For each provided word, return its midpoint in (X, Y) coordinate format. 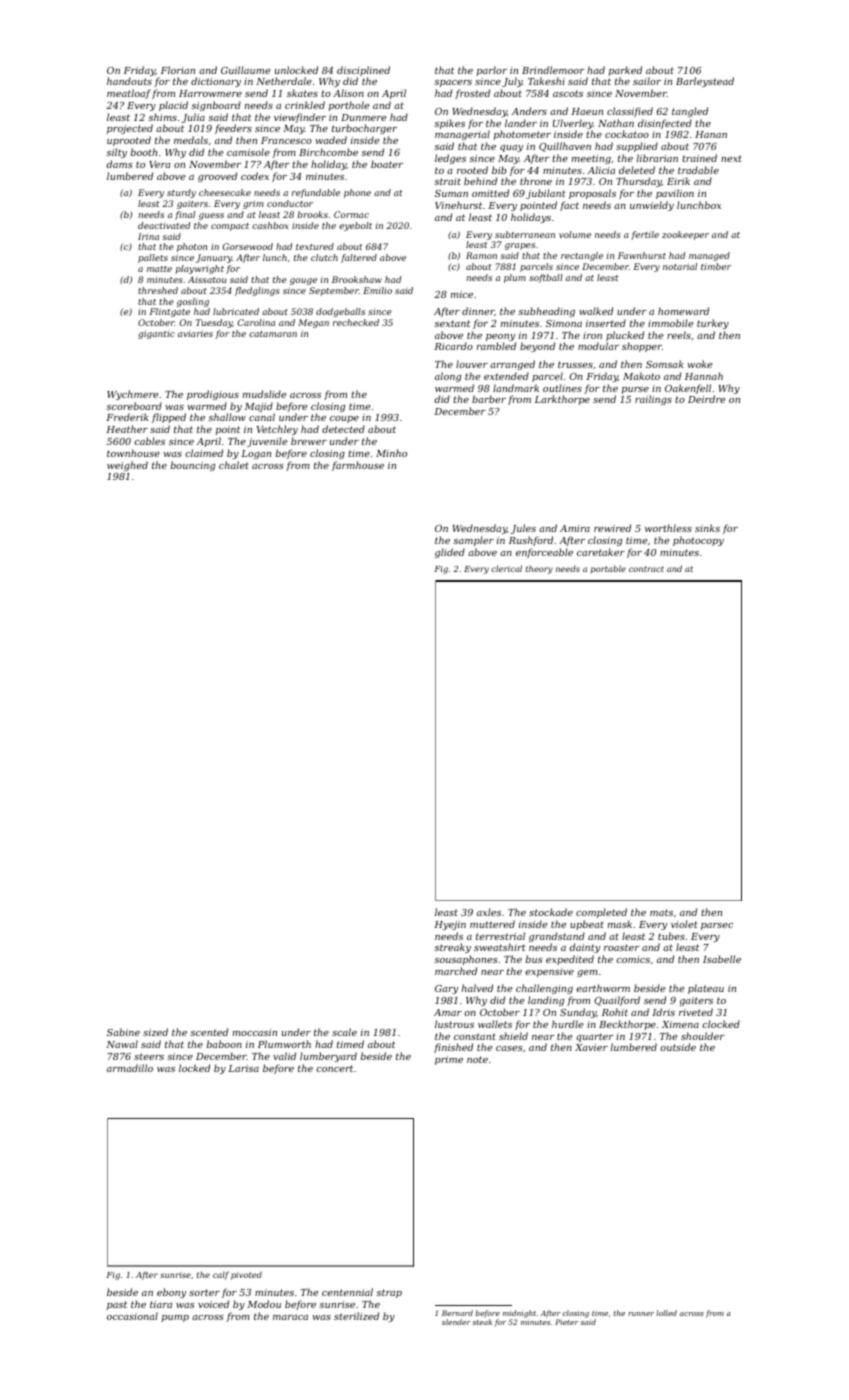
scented (209, 1032)
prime (449, 1060)
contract (646, 569)
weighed (127, 466)
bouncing (193, 466)
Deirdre (706, 399)
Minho (391, 453)
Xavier (591, 1047)
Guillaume (245, 70)
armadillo (130, 1068)
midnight (519, 1314)
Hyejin (450, 925)
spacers (453, 83)
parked (625, 71)
